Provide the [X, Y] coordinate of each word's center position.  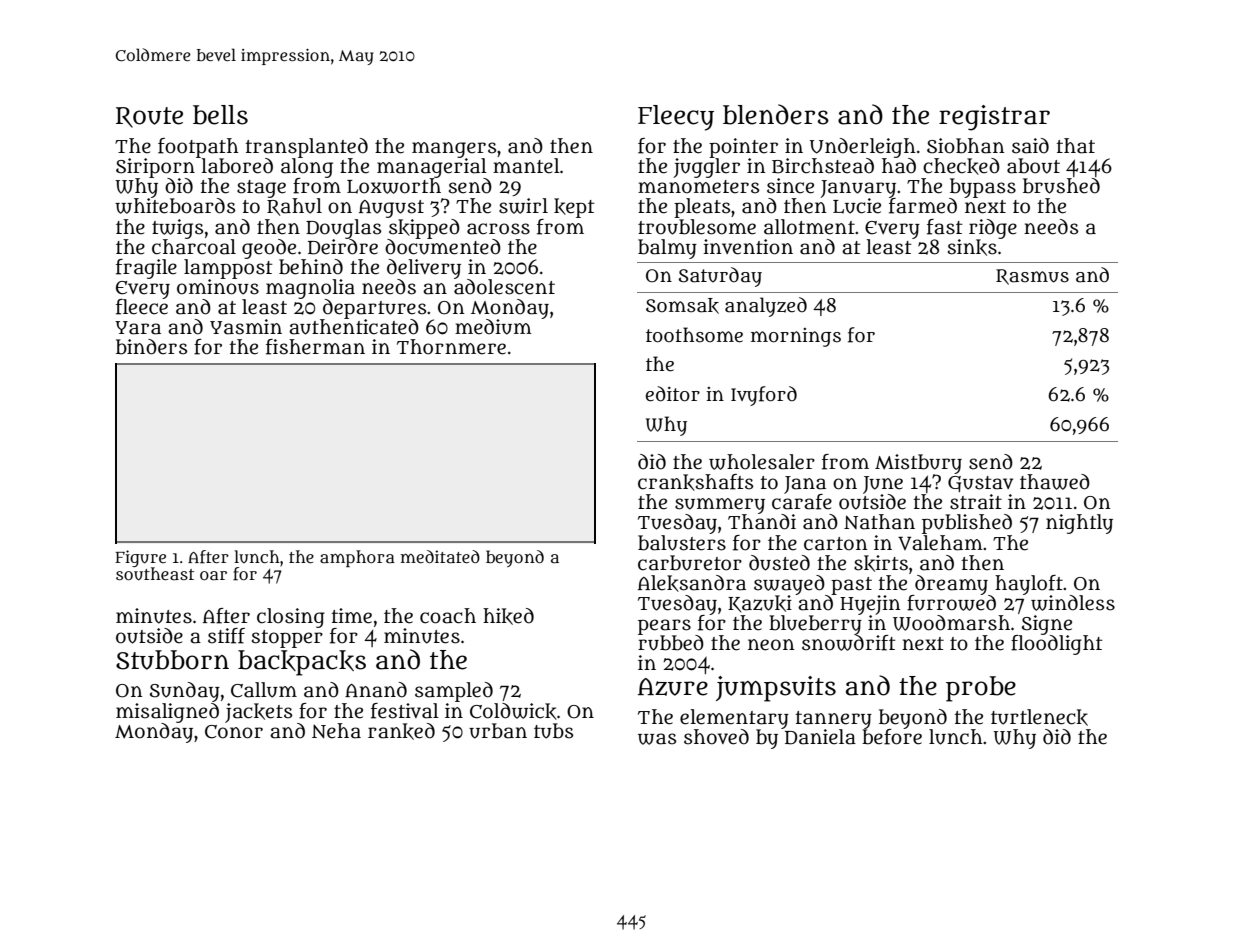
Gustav [980, 484]
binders [151, 347]
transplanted [306, 148]
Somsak [682, 306]
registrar [994, 118]
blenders [776, 114]
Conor [234, 732]
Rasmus [1032, 277]
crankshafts [695, 482]
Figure [140, 558]
